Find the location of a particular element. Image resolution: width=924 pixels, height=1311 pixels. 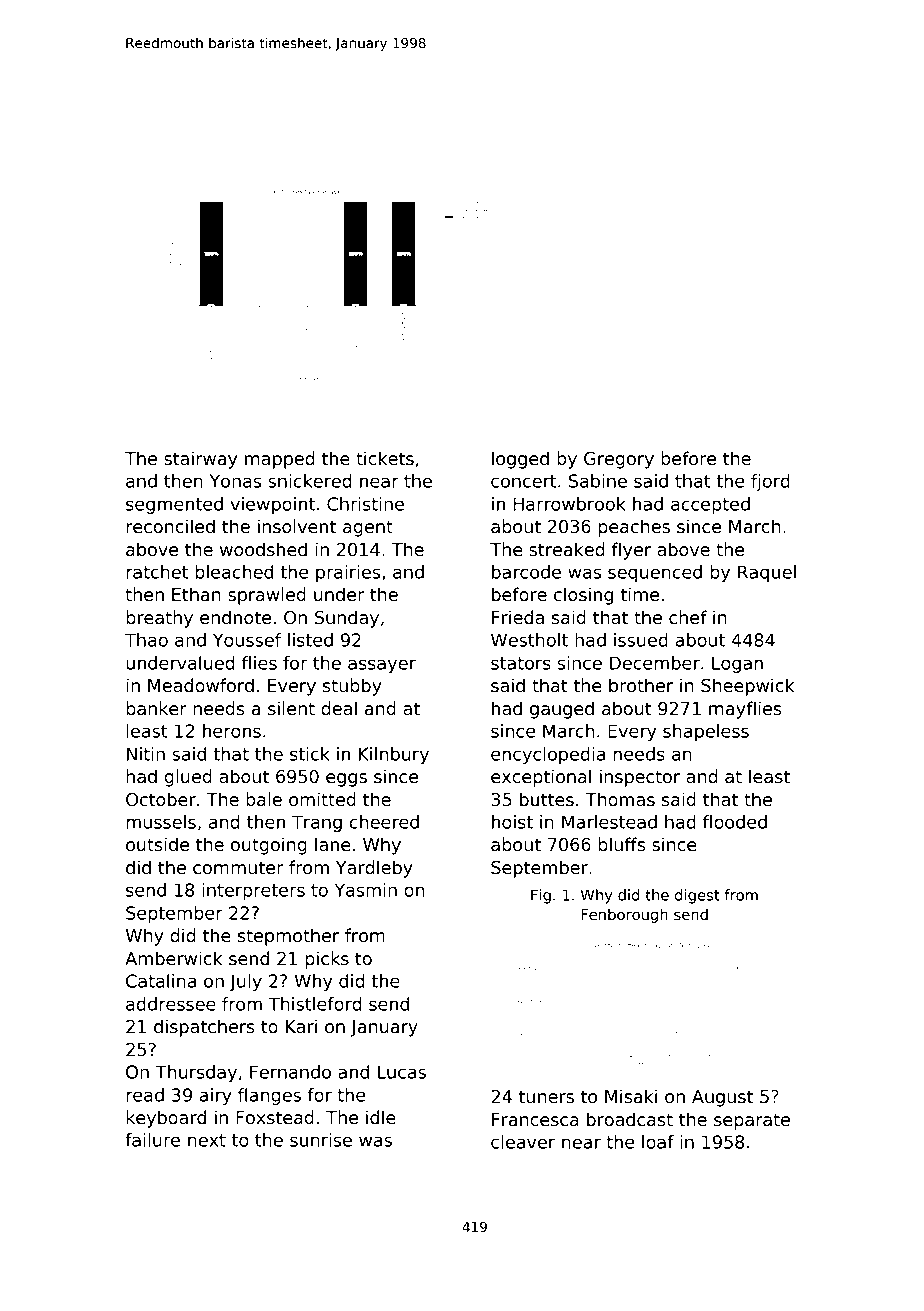

sprawled is located at coordinates (267, 596).
